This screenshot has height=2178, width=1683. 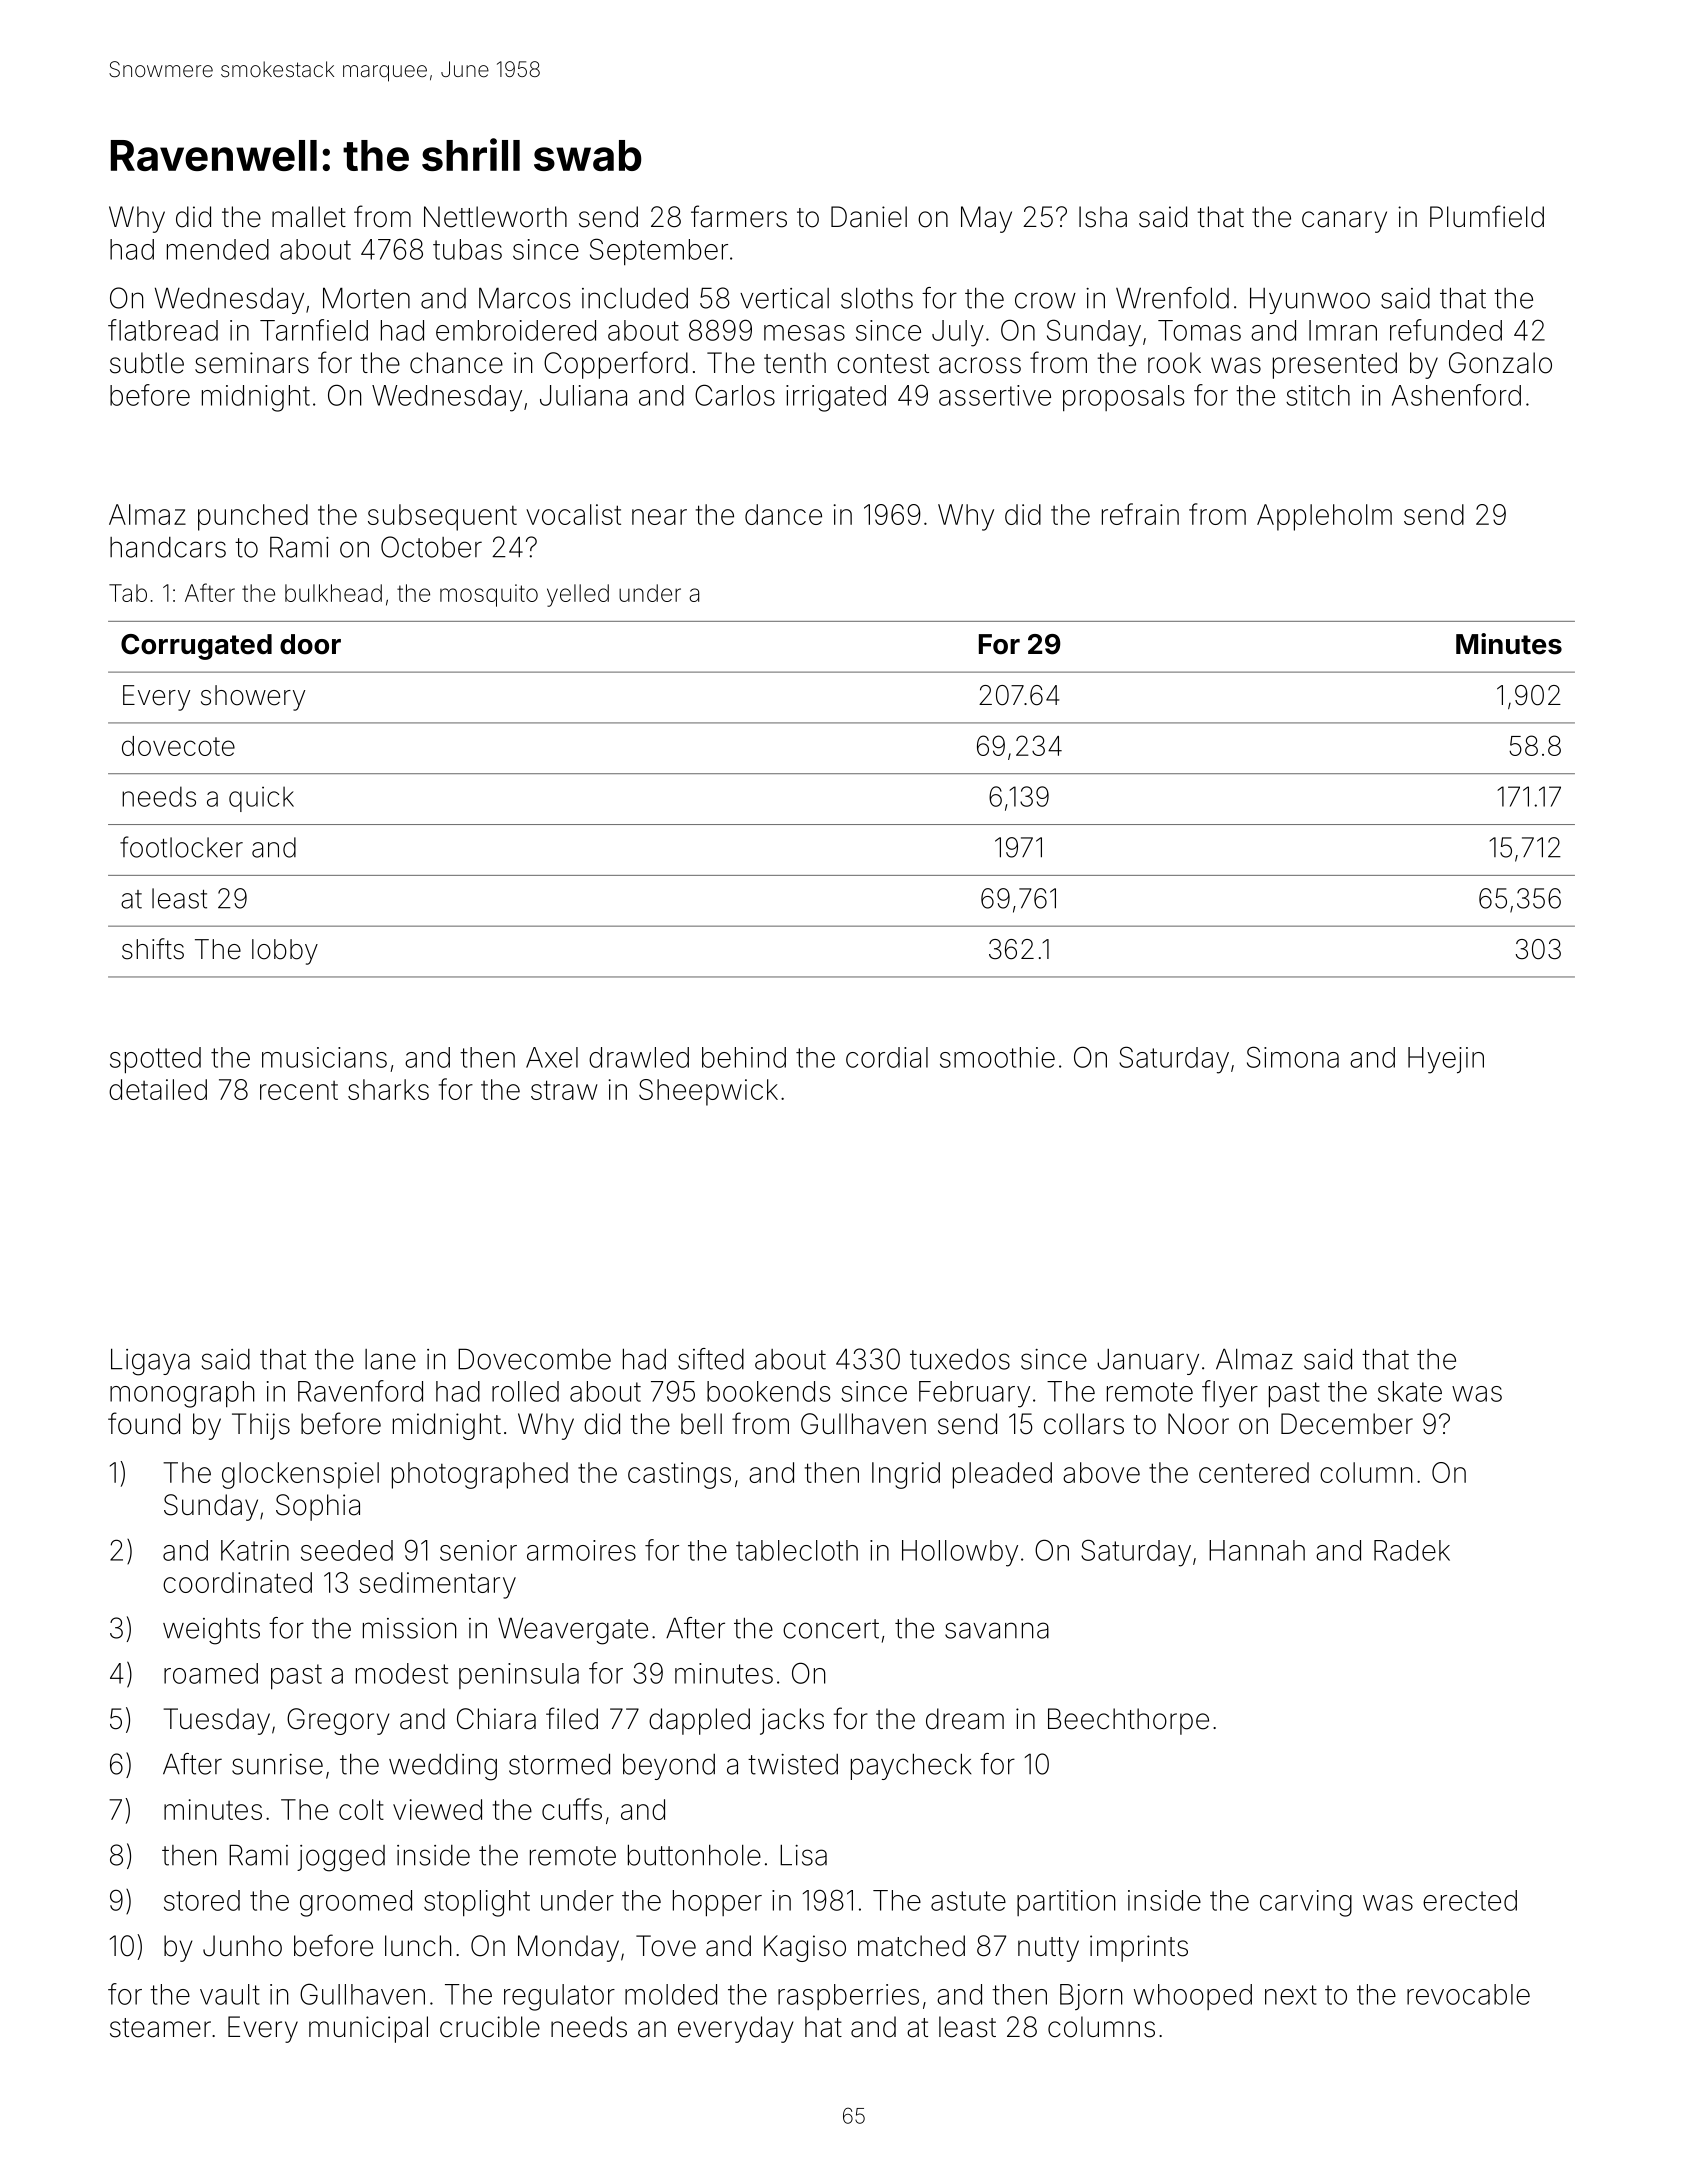 I want to click on Sheepwick, so click(x=708, y=1092).
